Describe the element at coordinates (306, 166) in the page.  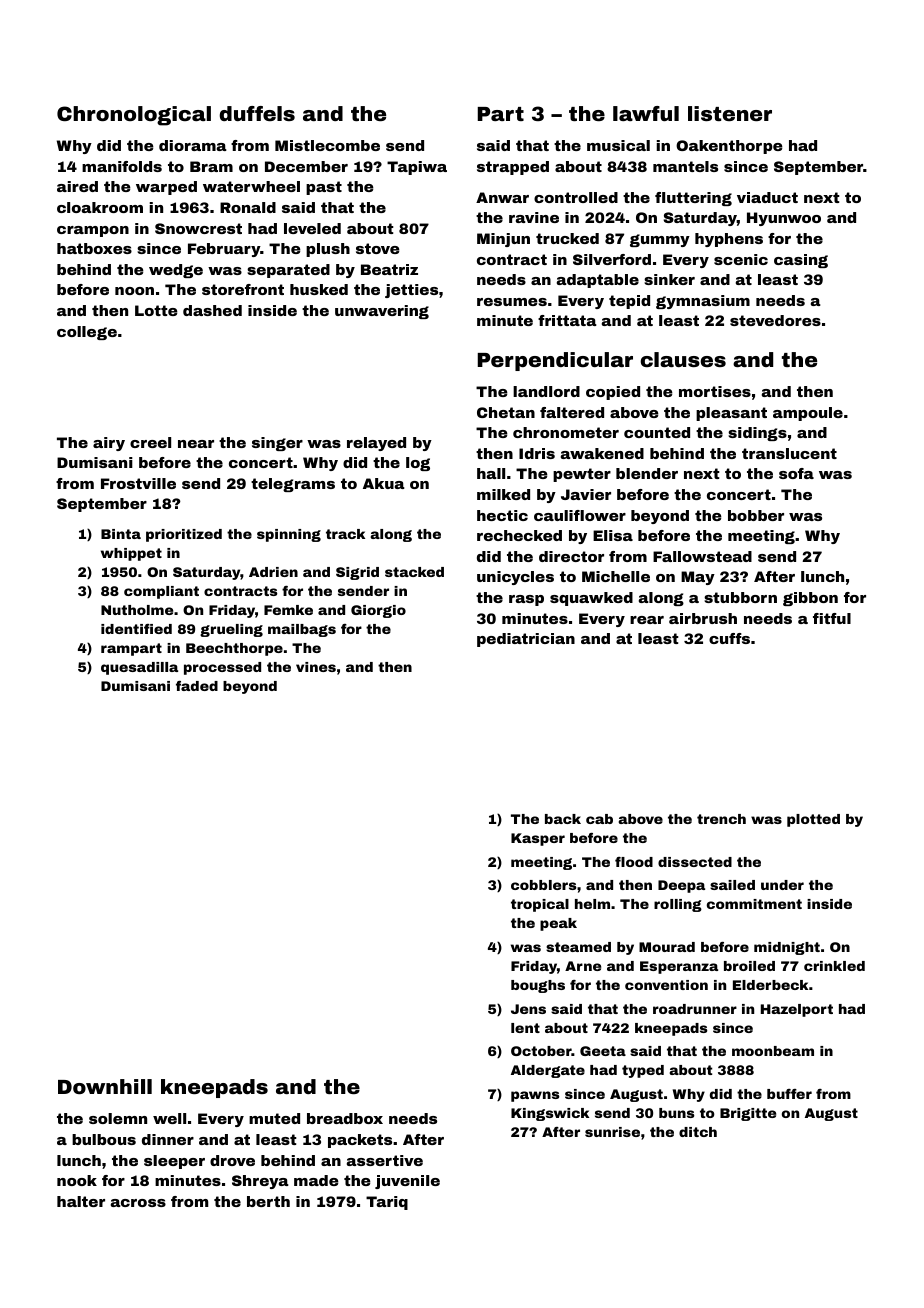
I see `December` at that location.
